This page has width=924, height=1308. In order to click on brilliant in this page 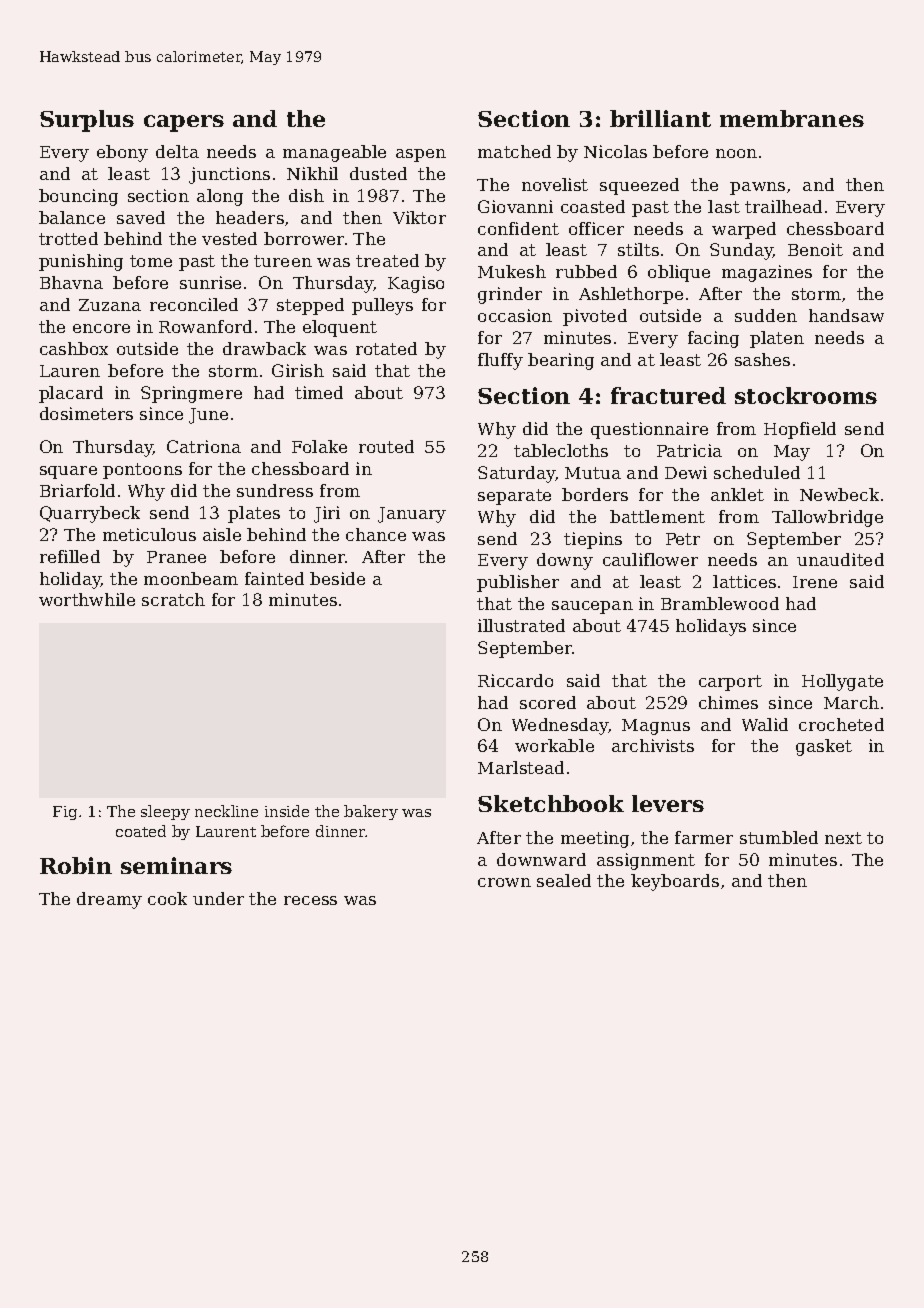, I will do `click(660, 118)`.
